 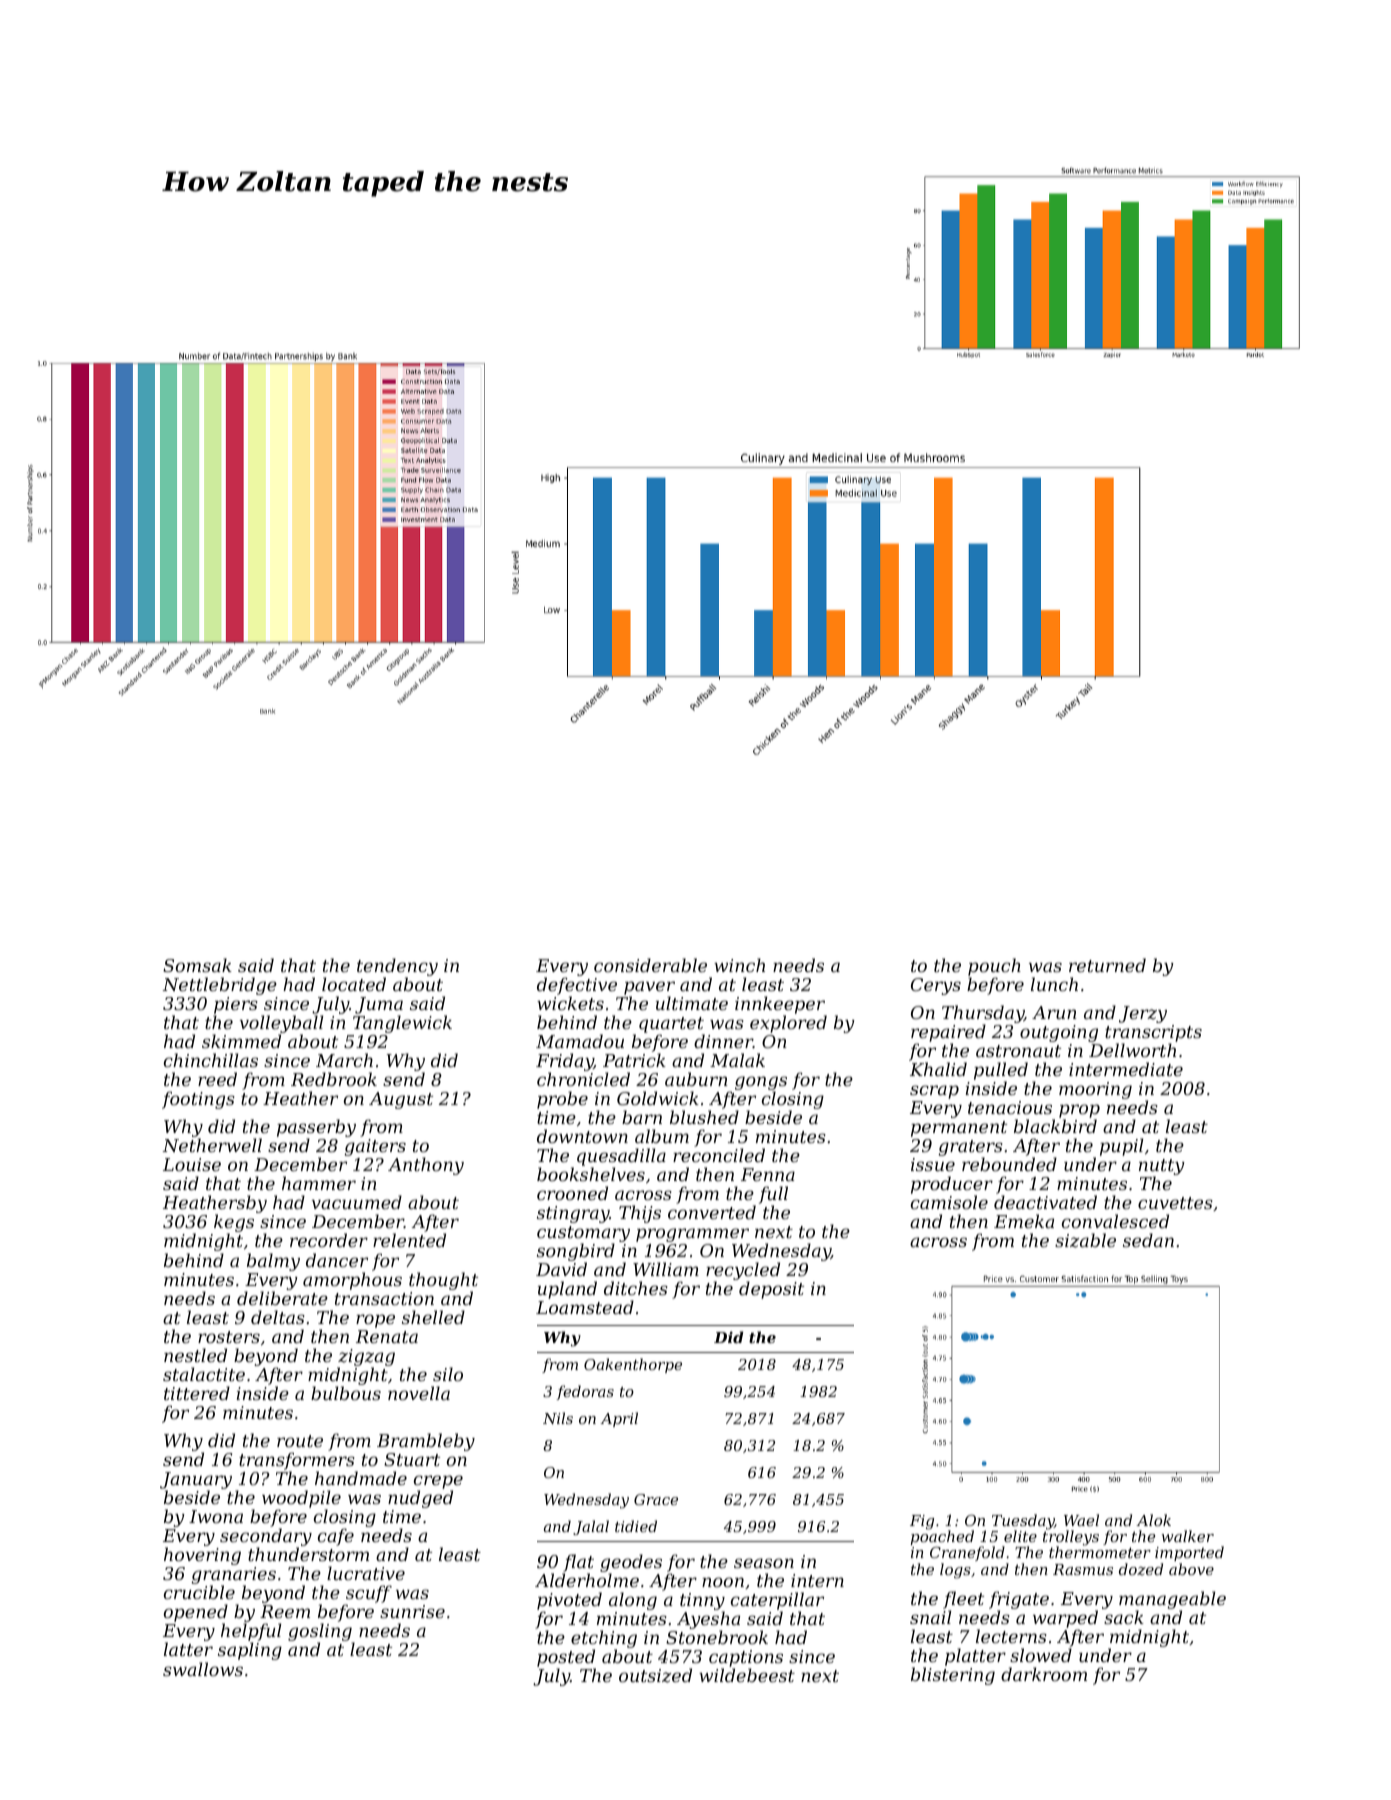 What do you see at coordinates (334, 1079) in the screenshot?
I see `Redbrook` at bounding box center [334, 1079].
